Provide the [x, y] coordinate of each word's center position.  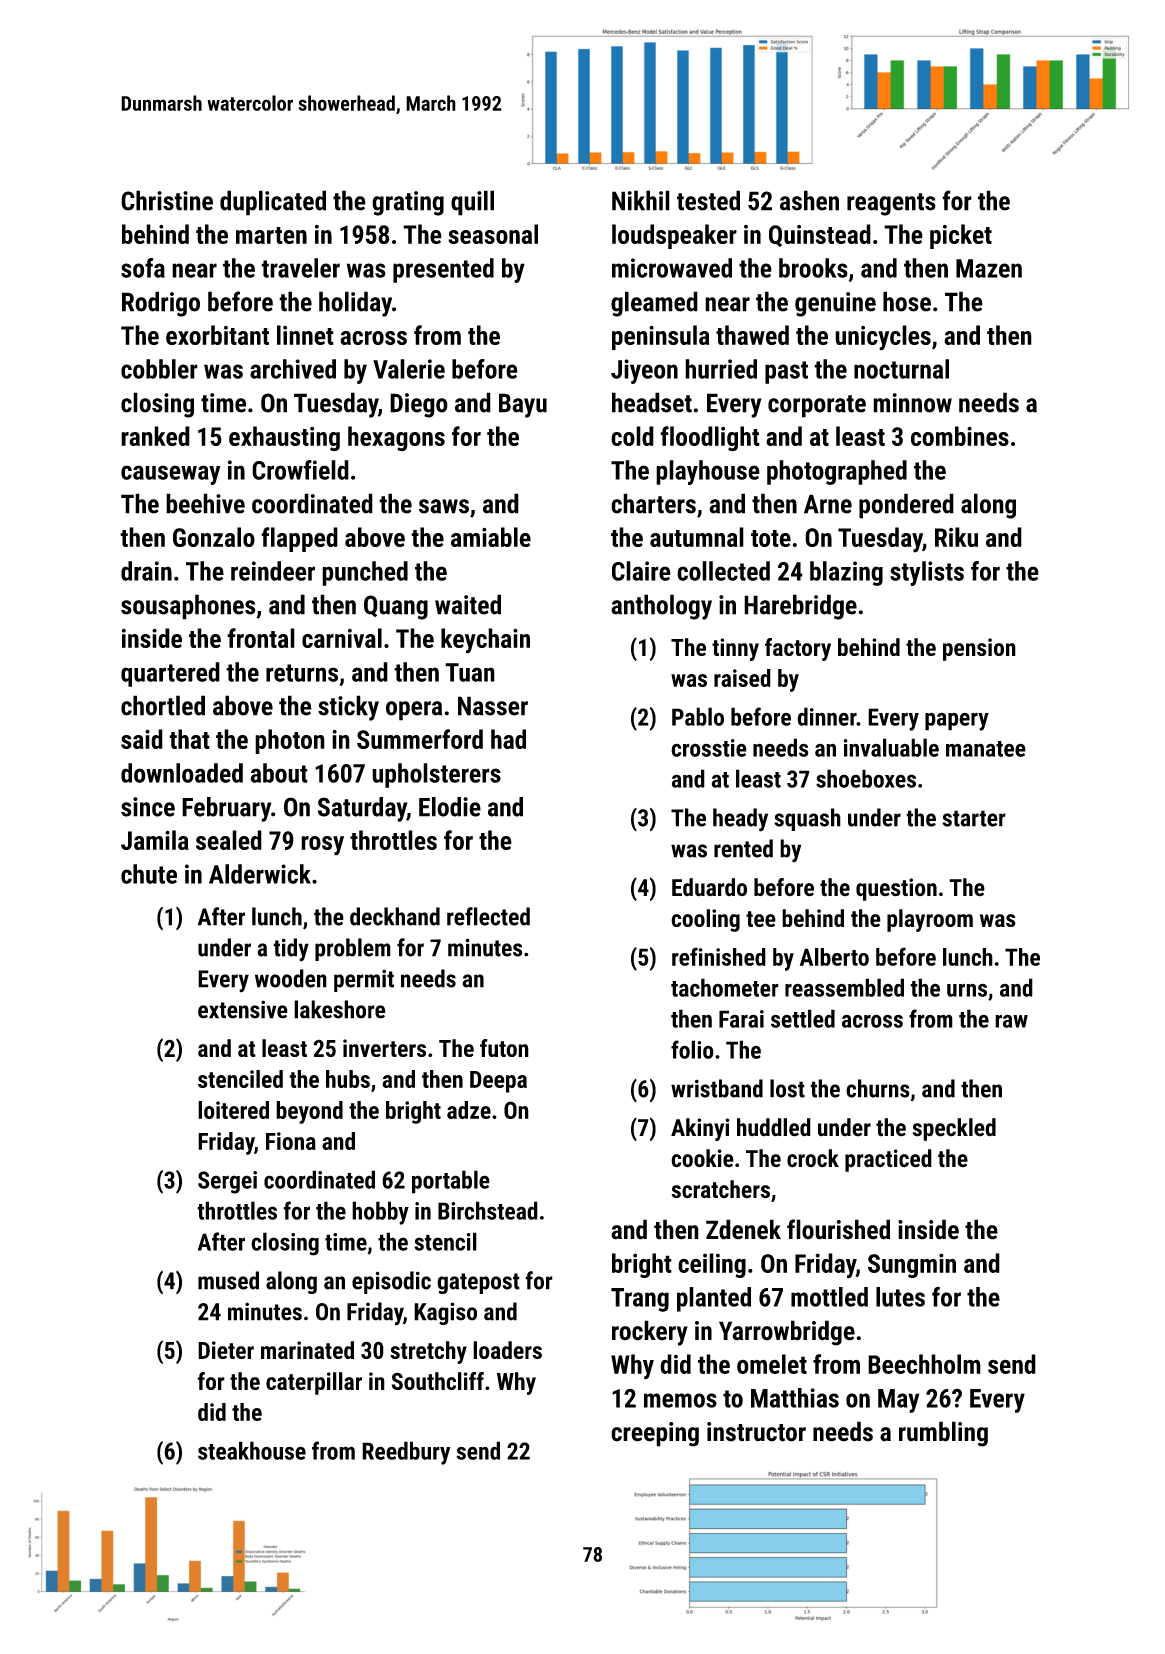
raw [1011, 1021]
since [148, 807]
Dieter [226, 1350]
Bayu [523, 405]
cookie [702, 1158]
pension [979, 649]
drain [146, 571]
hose [907, 301]
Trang [640, 1300]
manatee [986, 749]
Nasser [493, 706]
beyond [309, 1112]
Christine [167, 200]
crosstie [709, 748]
